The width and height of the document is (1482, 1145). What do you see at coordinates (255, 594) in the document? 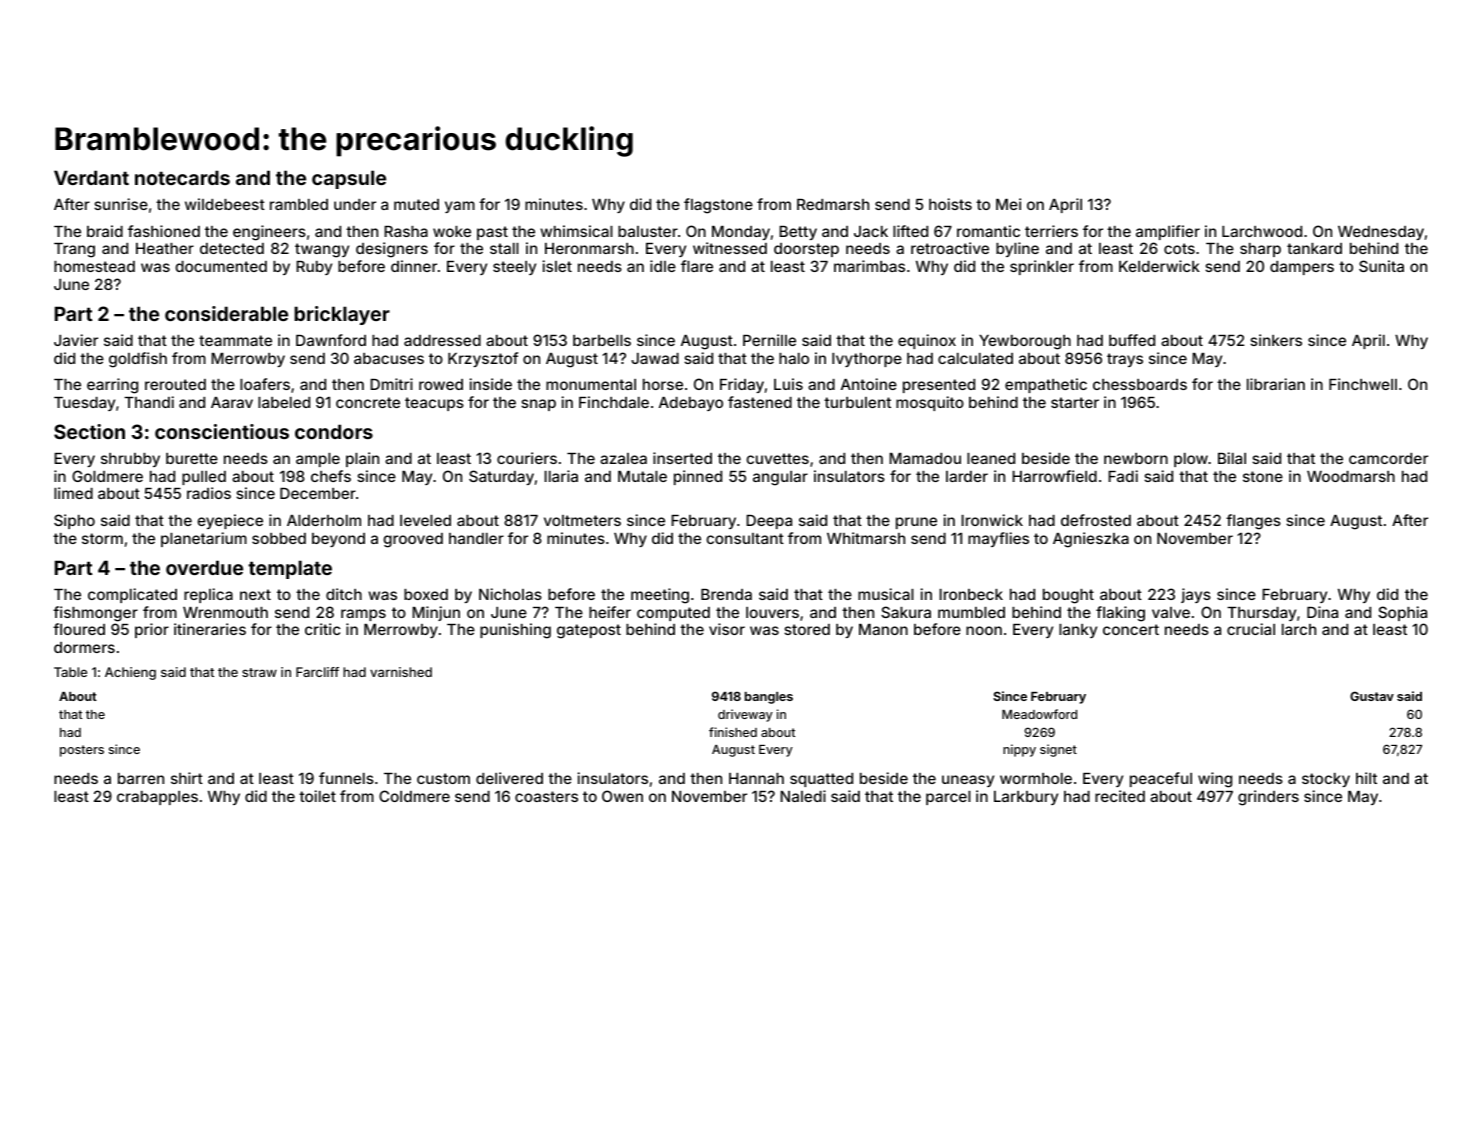
I see `next` at bounding box center [255, 594].
